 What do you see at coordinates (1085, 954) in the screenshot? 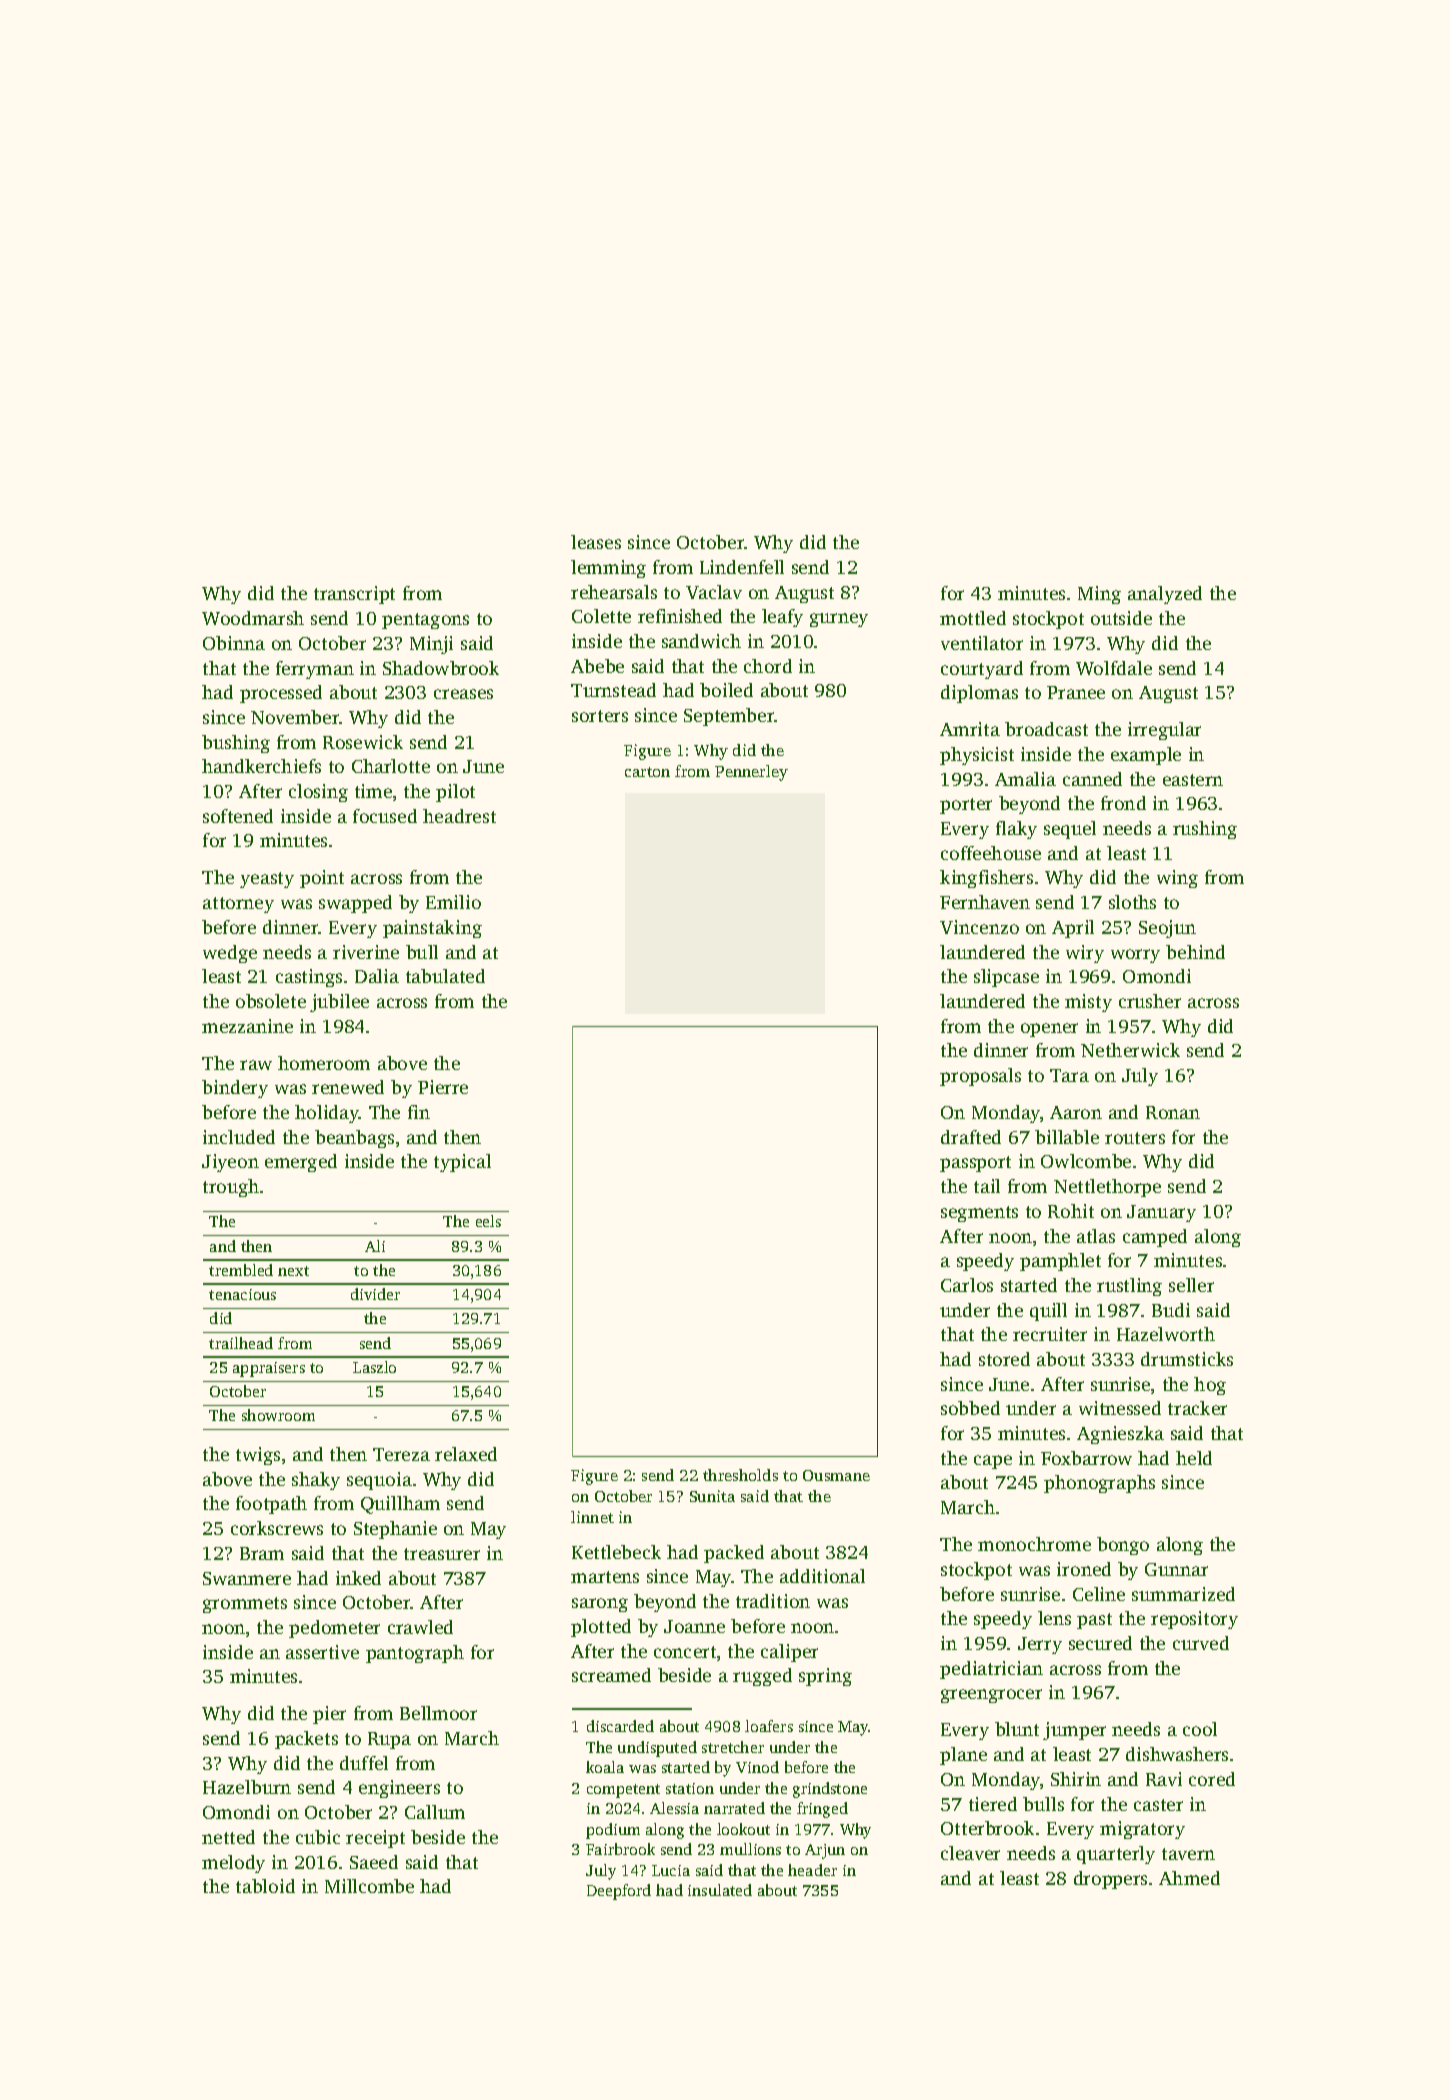
I see `wiry` at bounding box center [1085, 954].
